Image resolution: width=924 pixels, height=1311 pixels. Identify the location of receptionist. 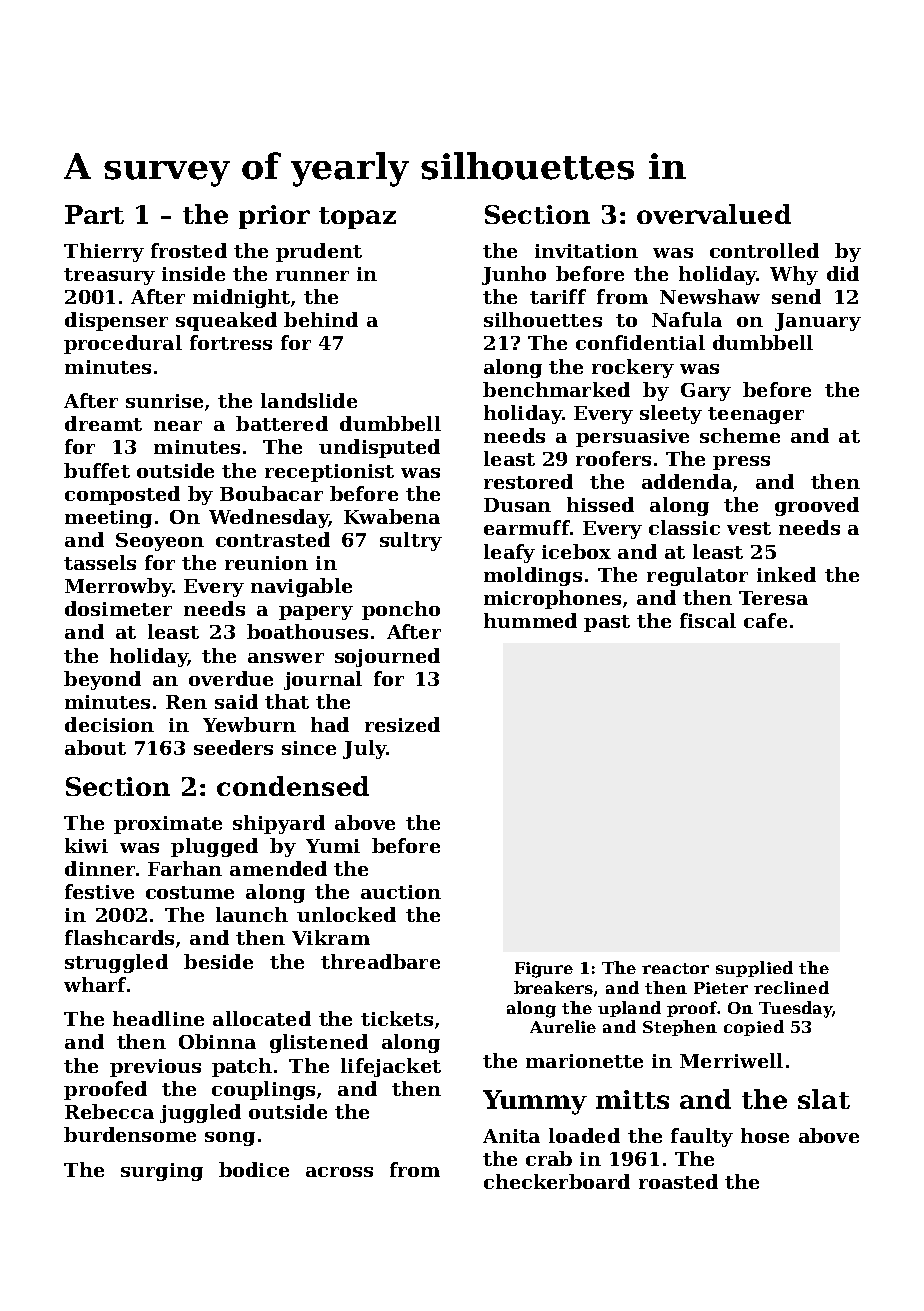
(329, 473).
